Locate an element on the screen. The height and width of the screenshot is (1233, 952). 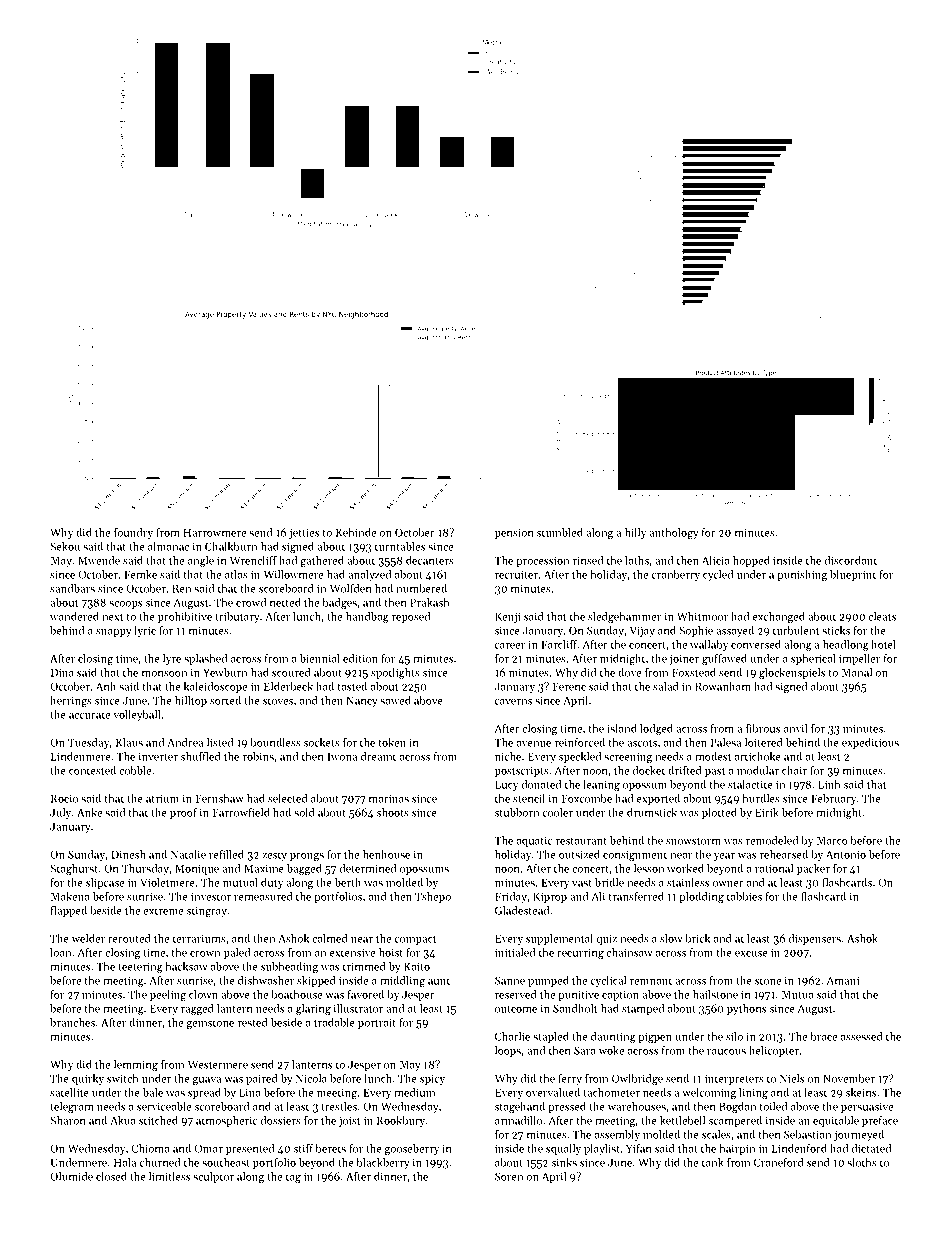
ragged is located at coordinates (197, 1009).
